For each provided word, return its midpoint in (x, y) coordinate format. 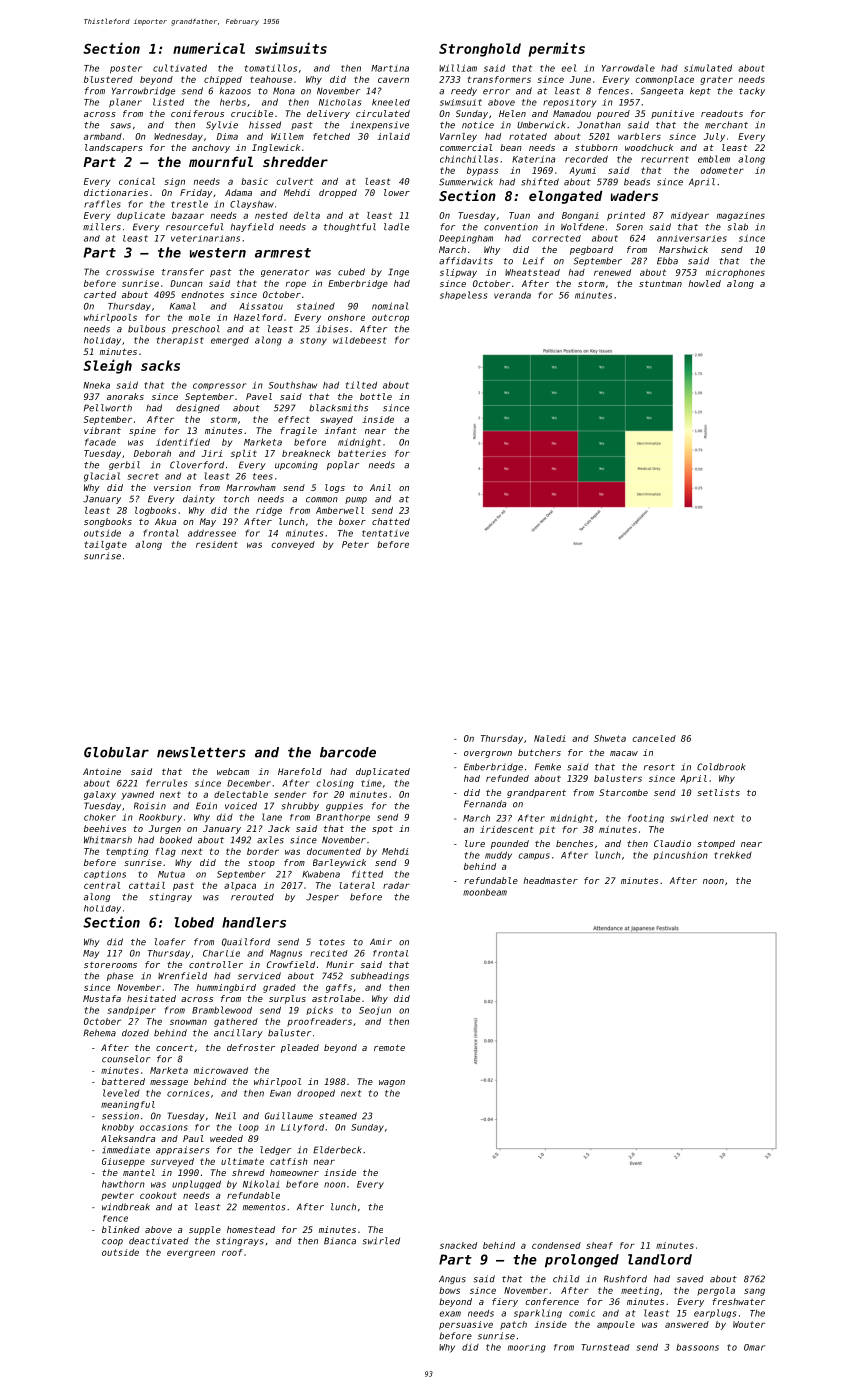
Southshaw (293, 385)
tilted (361, 385)
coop (112, 1242)
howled (704, 283)
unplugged (196, 1184)
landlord (660, 1259)
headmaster (550, 880)
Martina (390, 68)
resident (217, 544)
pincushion (680, 855)
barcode (348, 752)
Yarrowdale (628, 68)
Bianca (340, 1241)
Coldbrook (721, 767)
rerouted (252, 897)
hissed (265, 125)
